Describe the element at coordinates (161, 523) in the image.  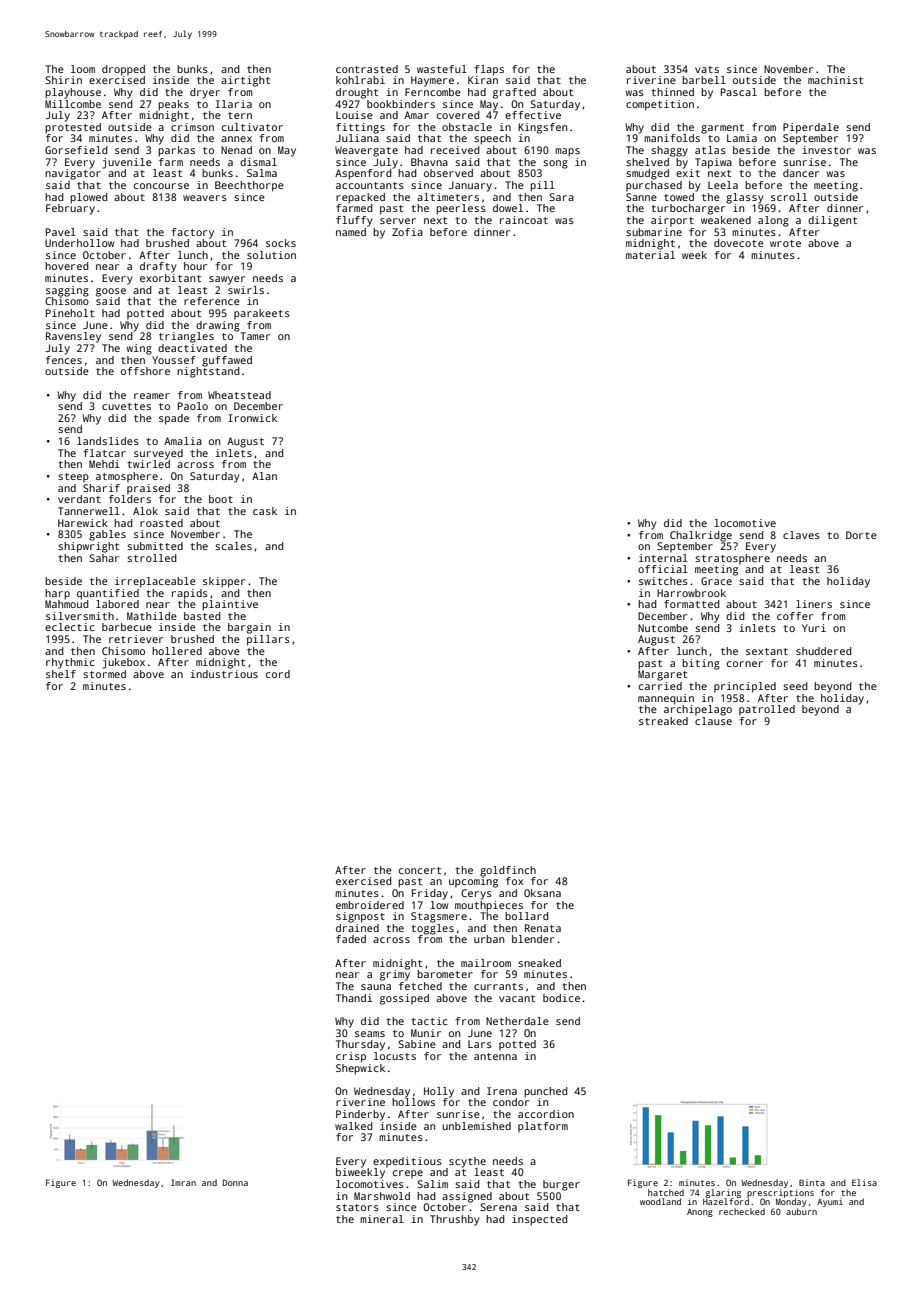
I see `roasted` at that location.
